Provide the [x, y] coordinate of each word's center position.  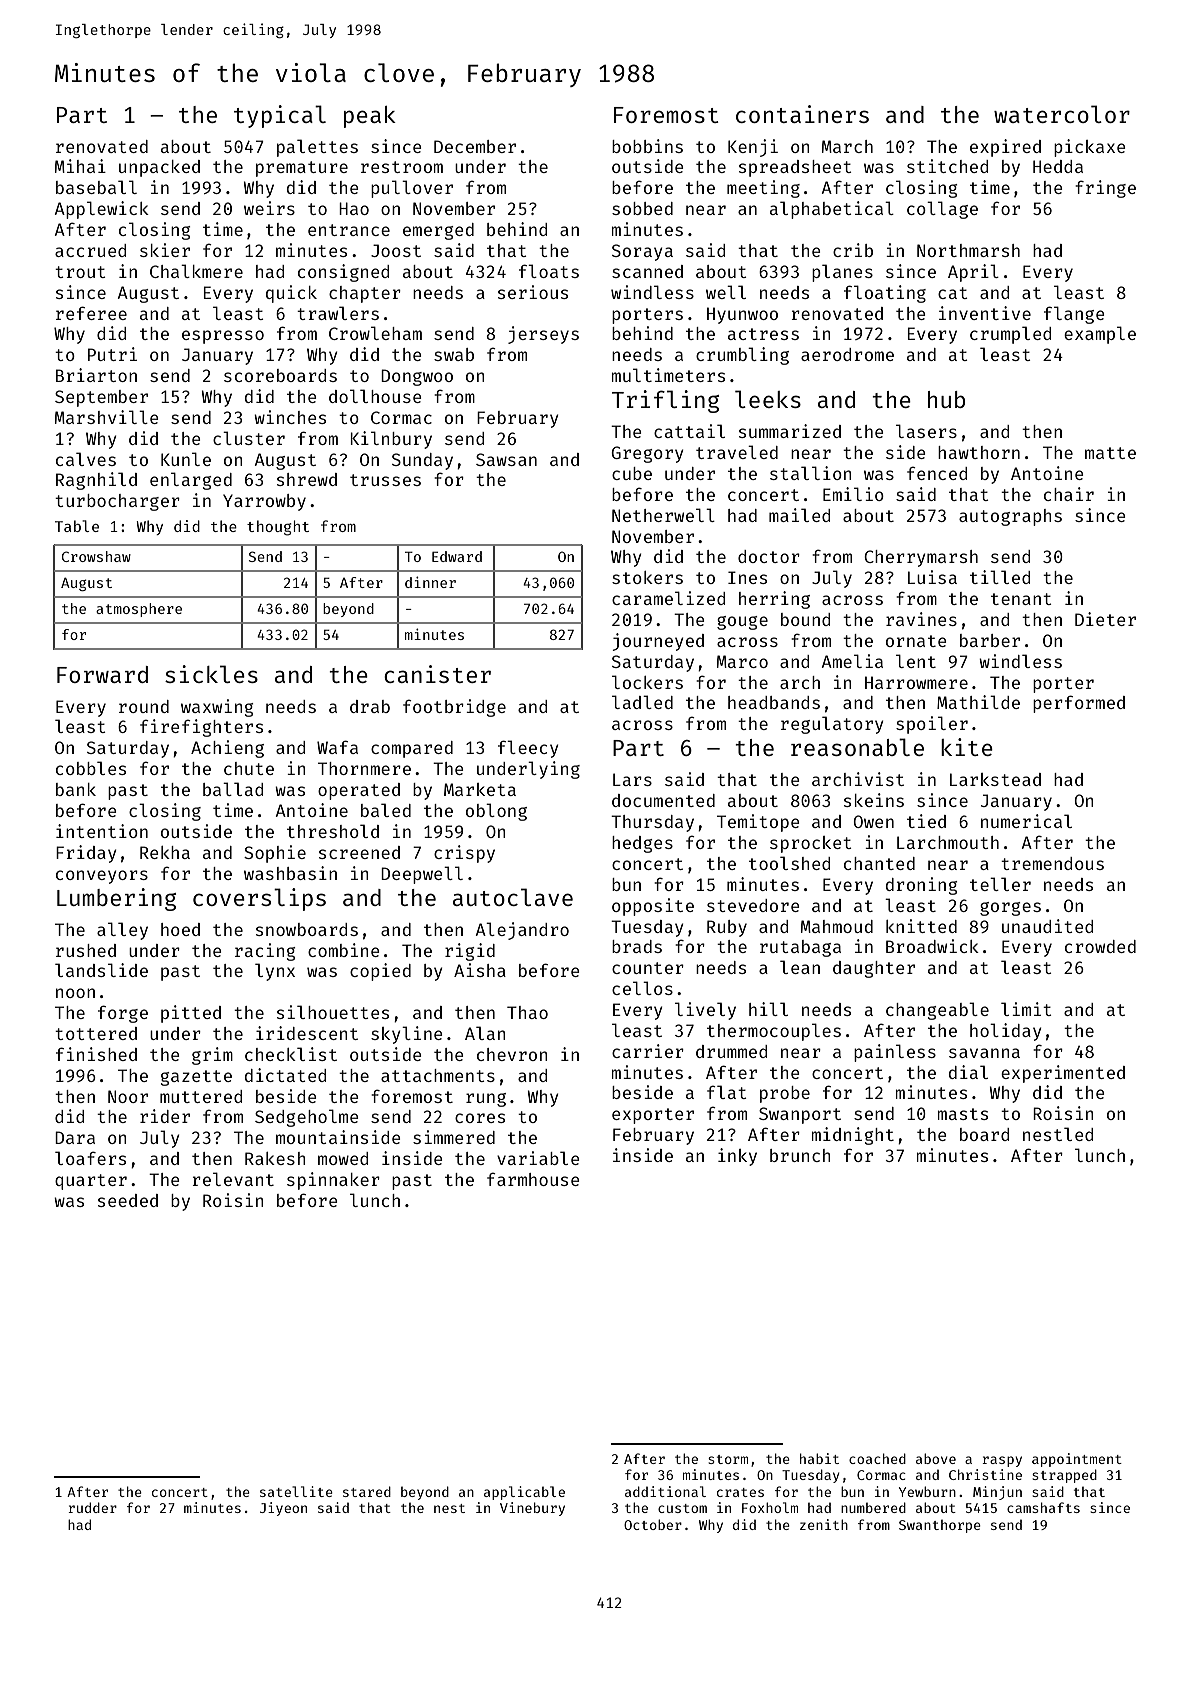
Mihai [80, 166]
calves [86, 459]
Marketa [480, 789]
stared [367, 1491]
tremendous [1052, 863]
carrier [648, 1051]
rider [165, 1116]
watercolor [1062, 114]
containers [802, 114]
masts [963, 1114]
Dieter [1105, 619]
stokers [647, 577]
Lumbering [116, 899]
